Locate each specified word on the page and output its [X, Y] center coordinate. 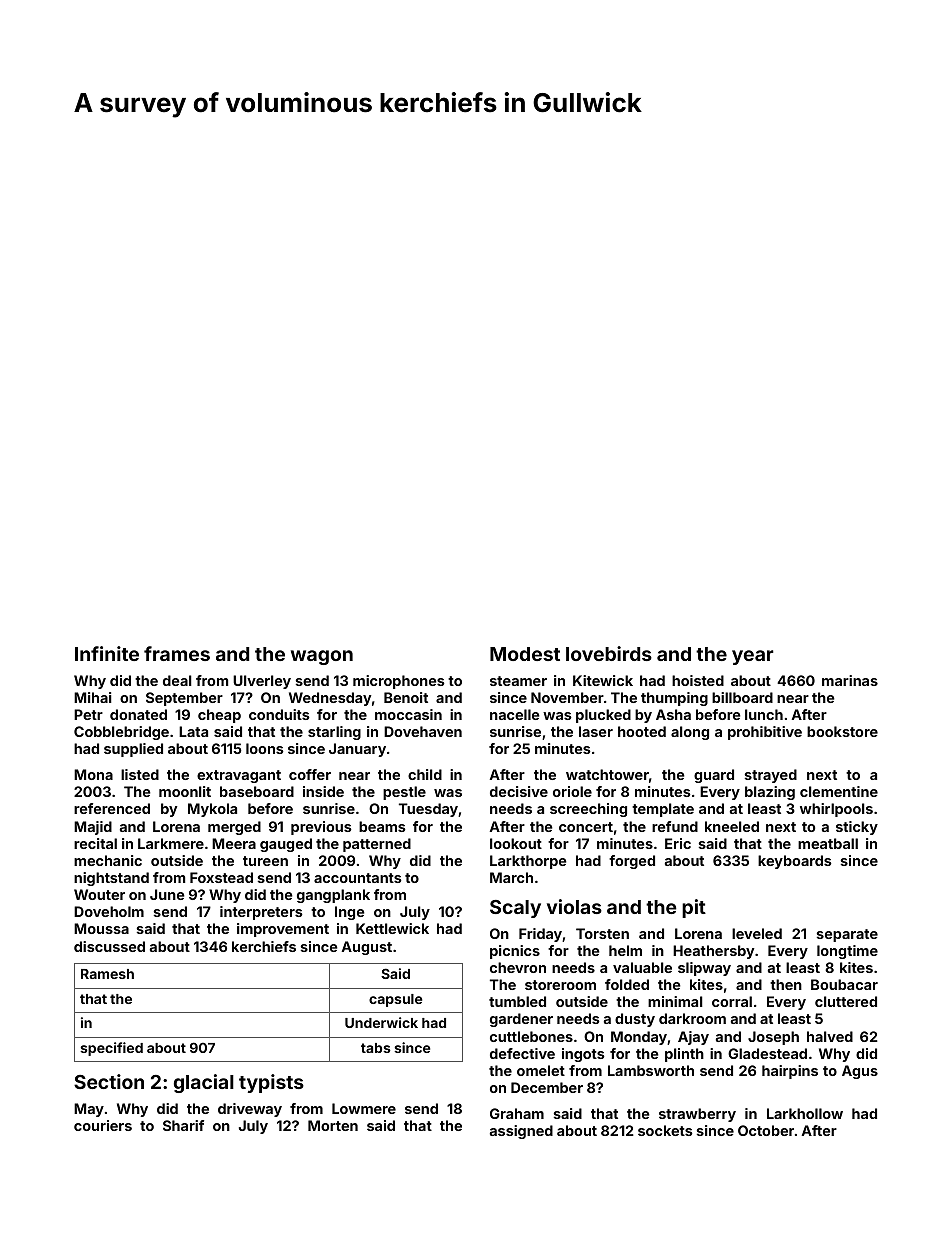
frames [177, 653]
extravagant [239, 776]
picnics [515, 952]
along [690, 733]
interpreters [261, 913]
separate [847, 935]
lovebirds [609, 653]
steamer [518, 681]
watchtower [607, 774]
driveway [250, 1110]
